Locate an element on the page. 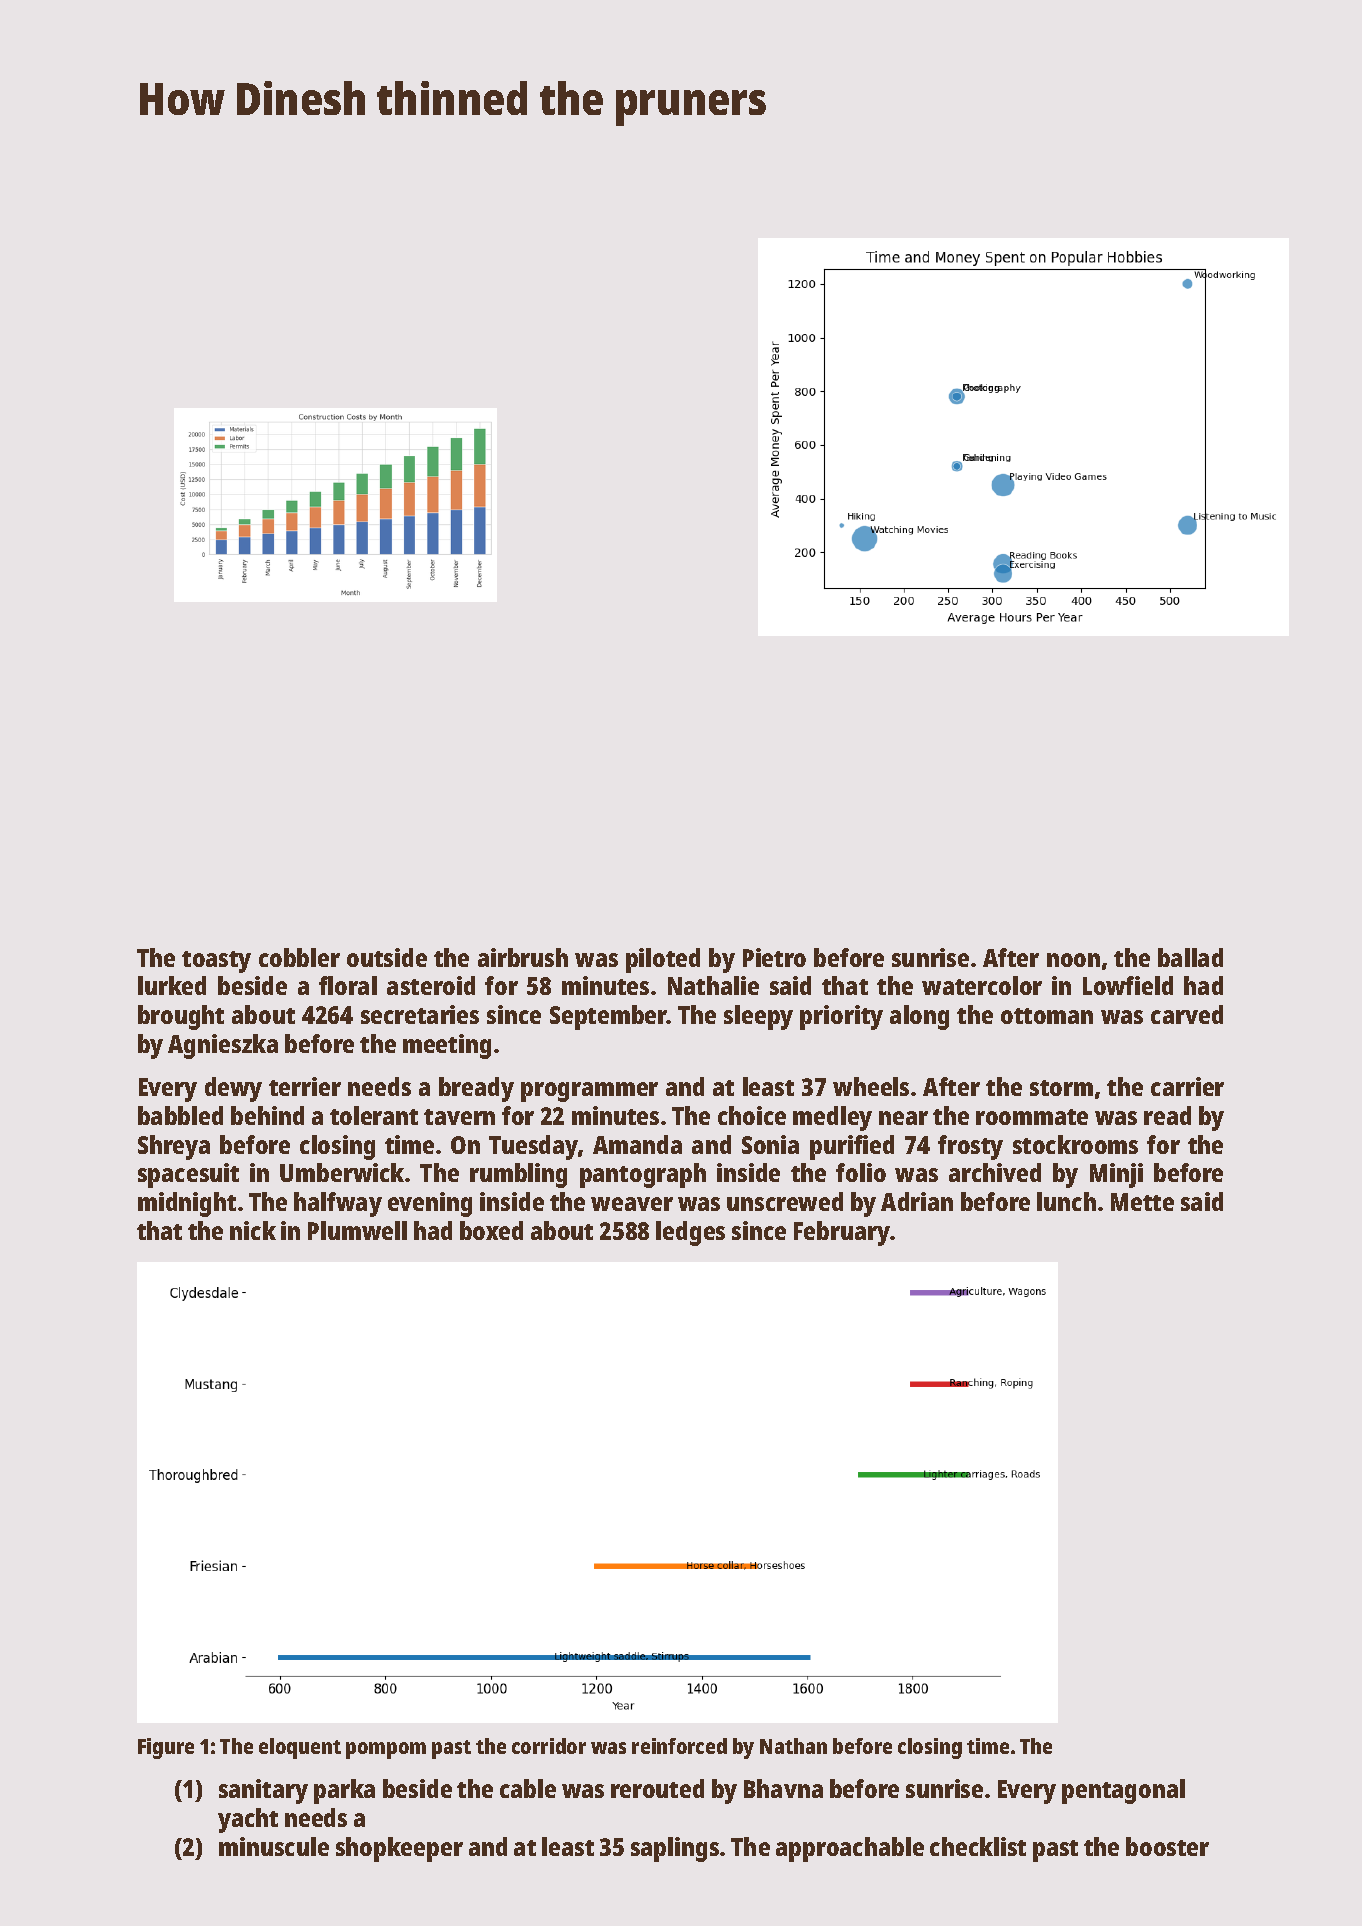  minuscule is located at coordinates (274, 1846).
